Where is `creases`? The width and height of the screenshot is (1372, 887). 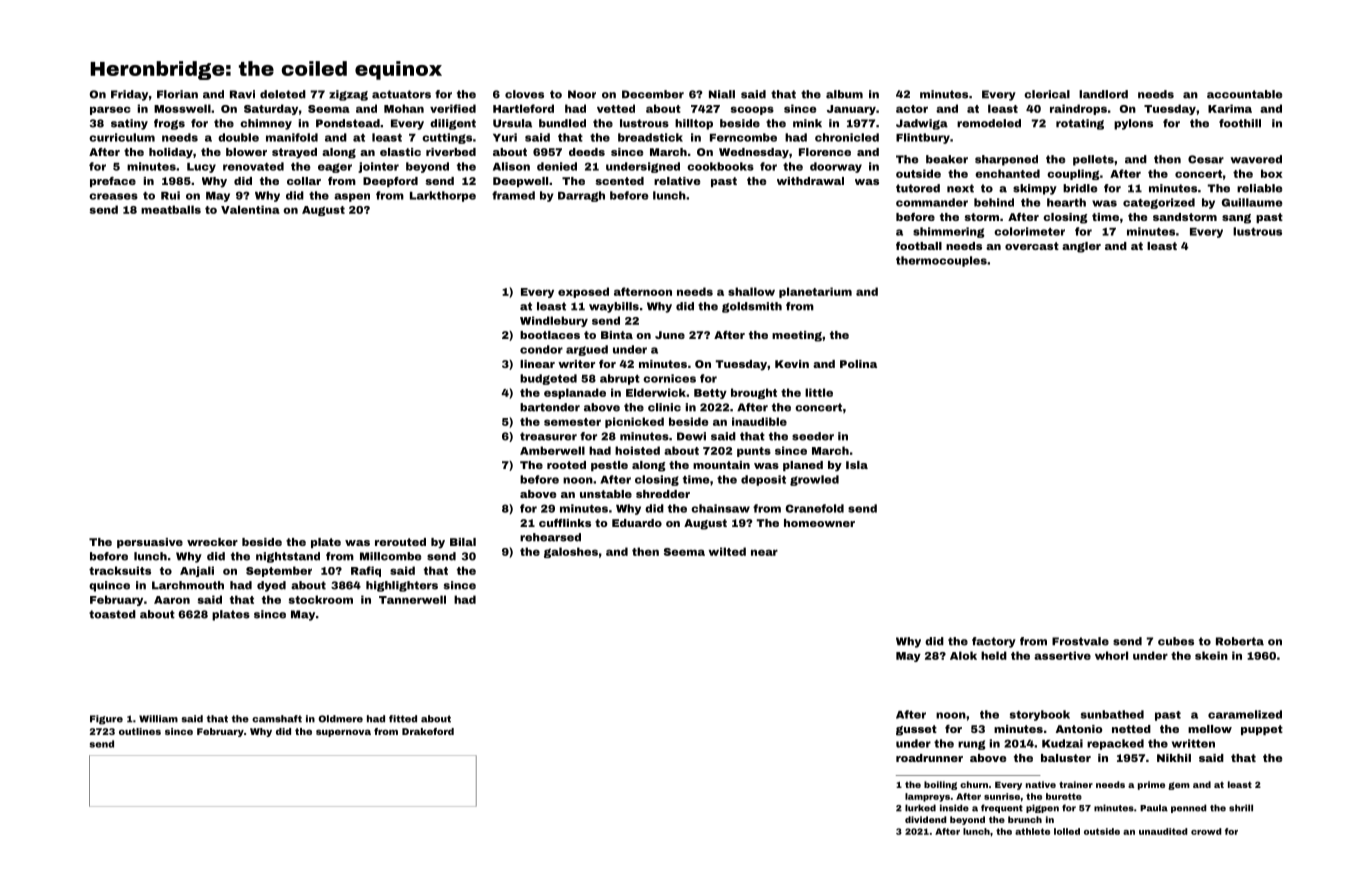 creases is located at coordinates (113, 196).
